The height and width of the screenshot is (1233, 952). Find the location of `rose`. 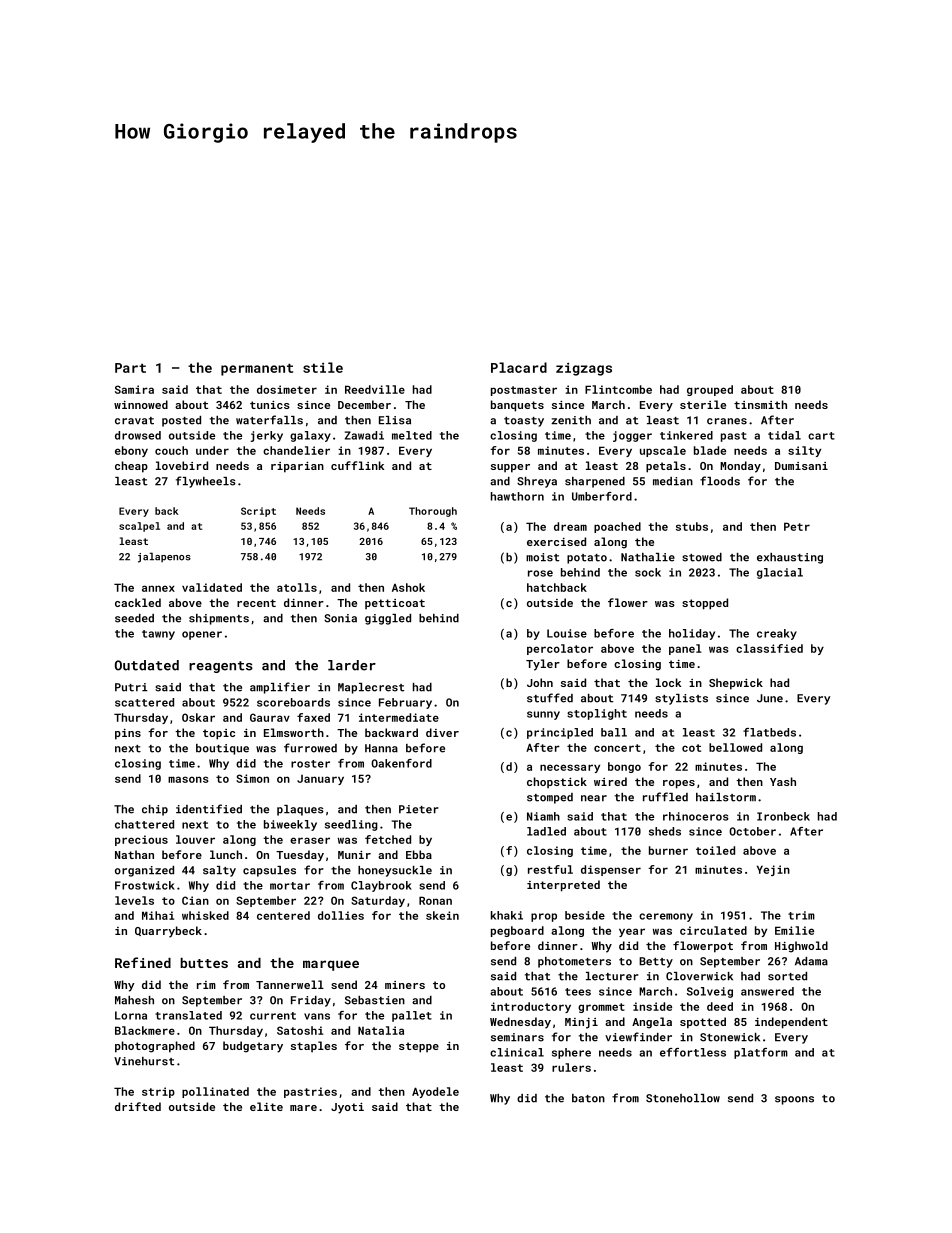

rose is located at coordinates (540, 573).
